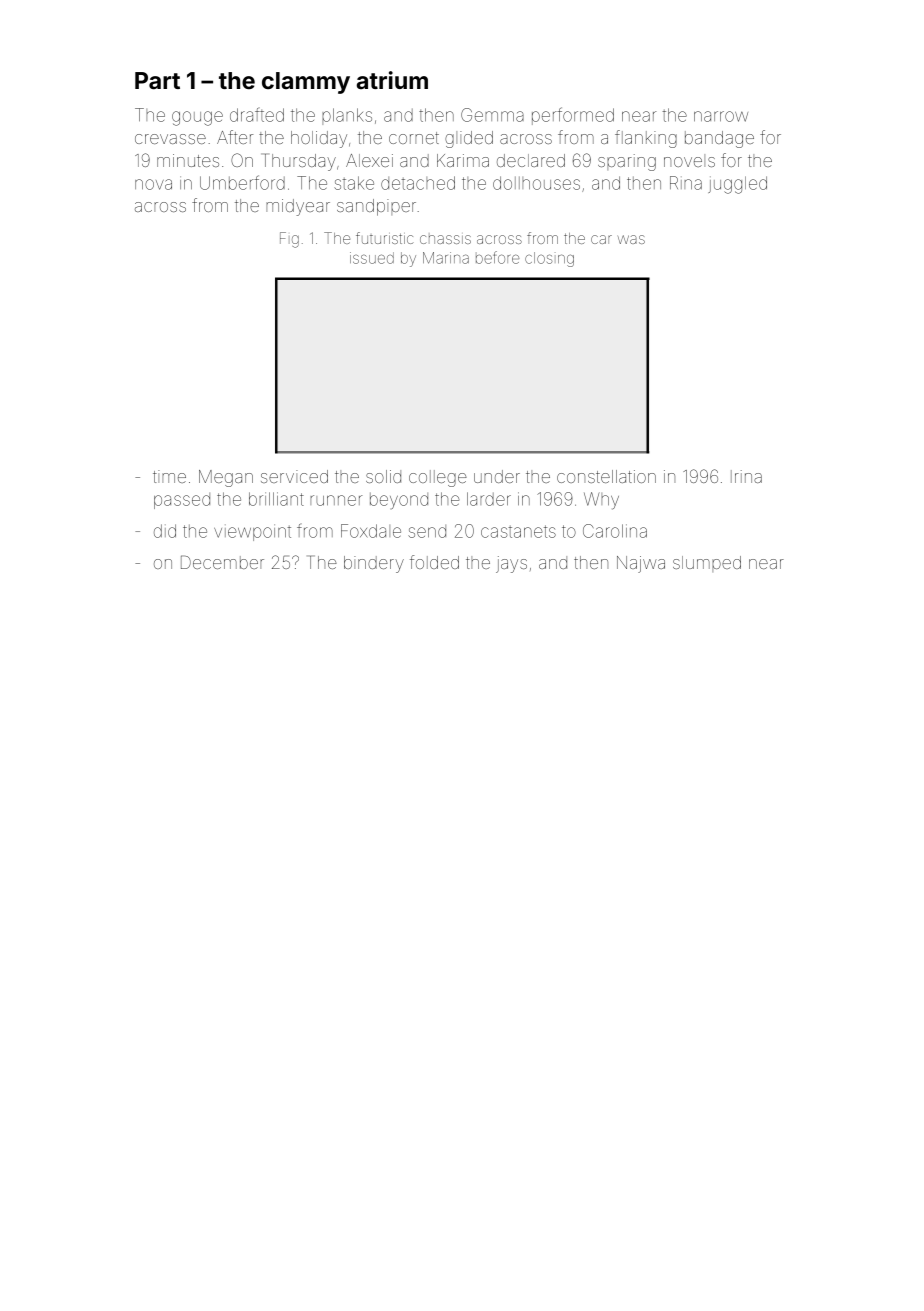 This image has height=1311, width=924. Describe the element at coordinates (721, 116) in the image. I see `narrow` at that location.
